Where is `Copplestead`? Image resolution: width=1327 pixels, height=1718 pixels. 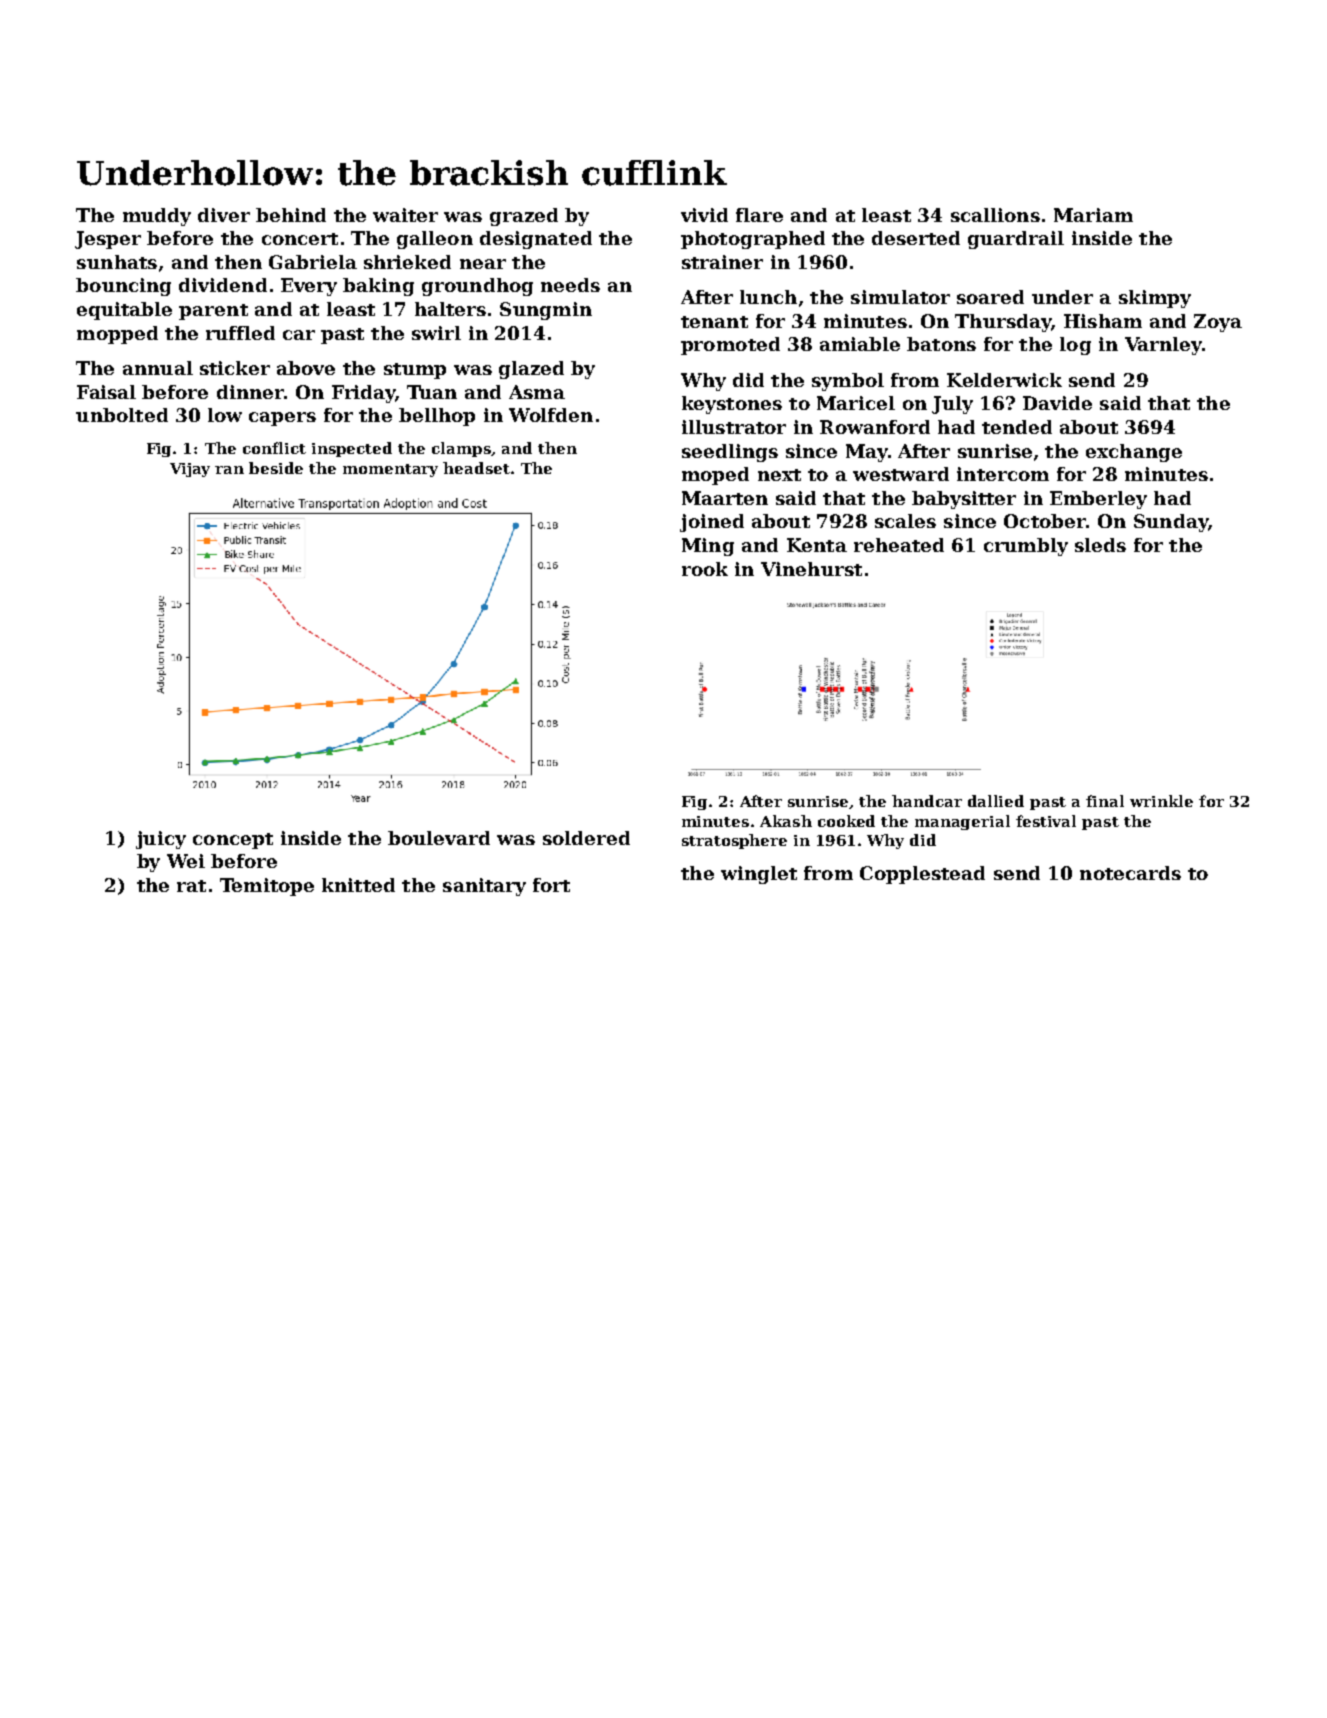 Copplestead is located at coordinates (922, 875).
